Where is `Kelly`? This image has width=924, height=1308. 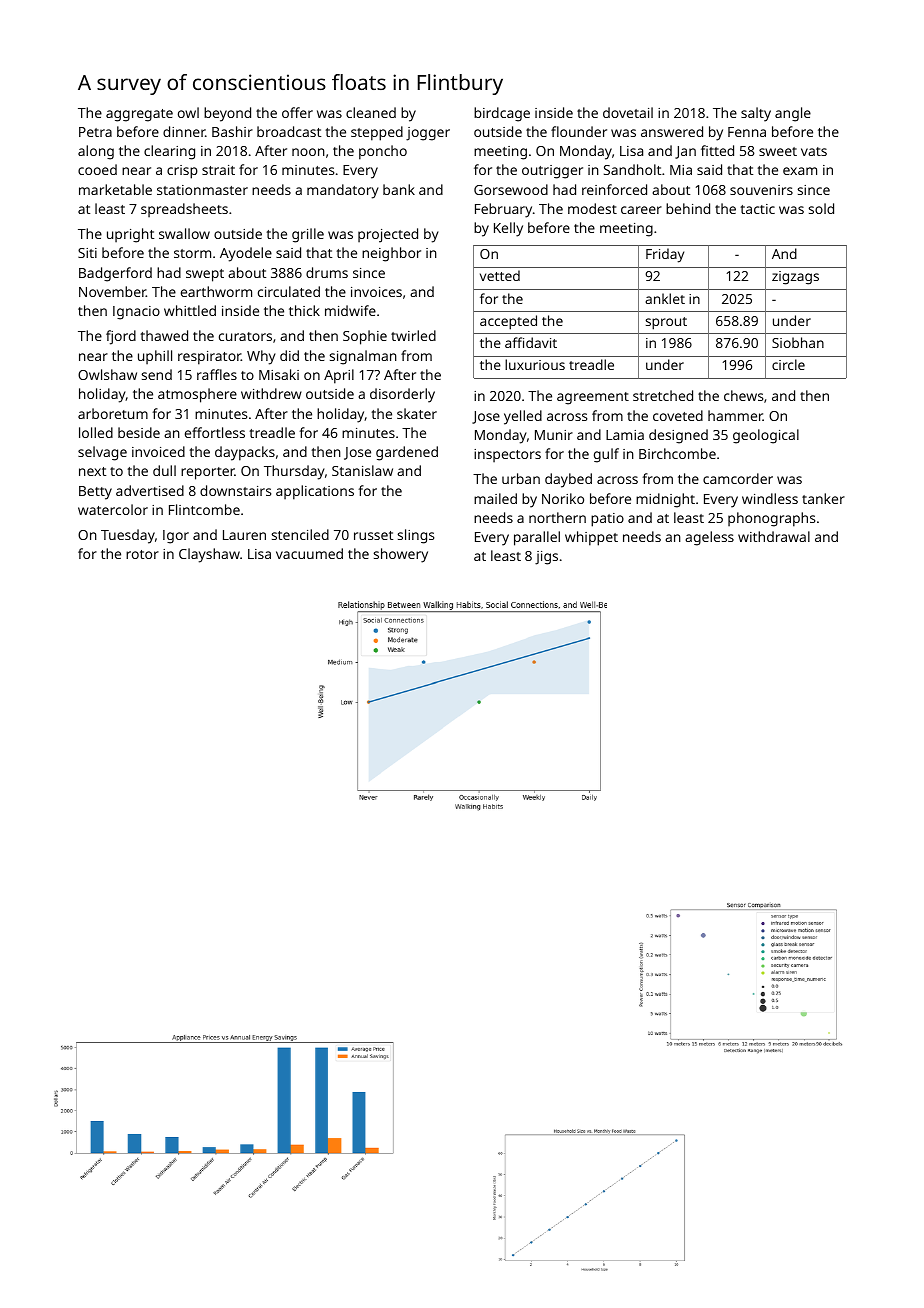
Kelly is located at coordinates (508, 229).
